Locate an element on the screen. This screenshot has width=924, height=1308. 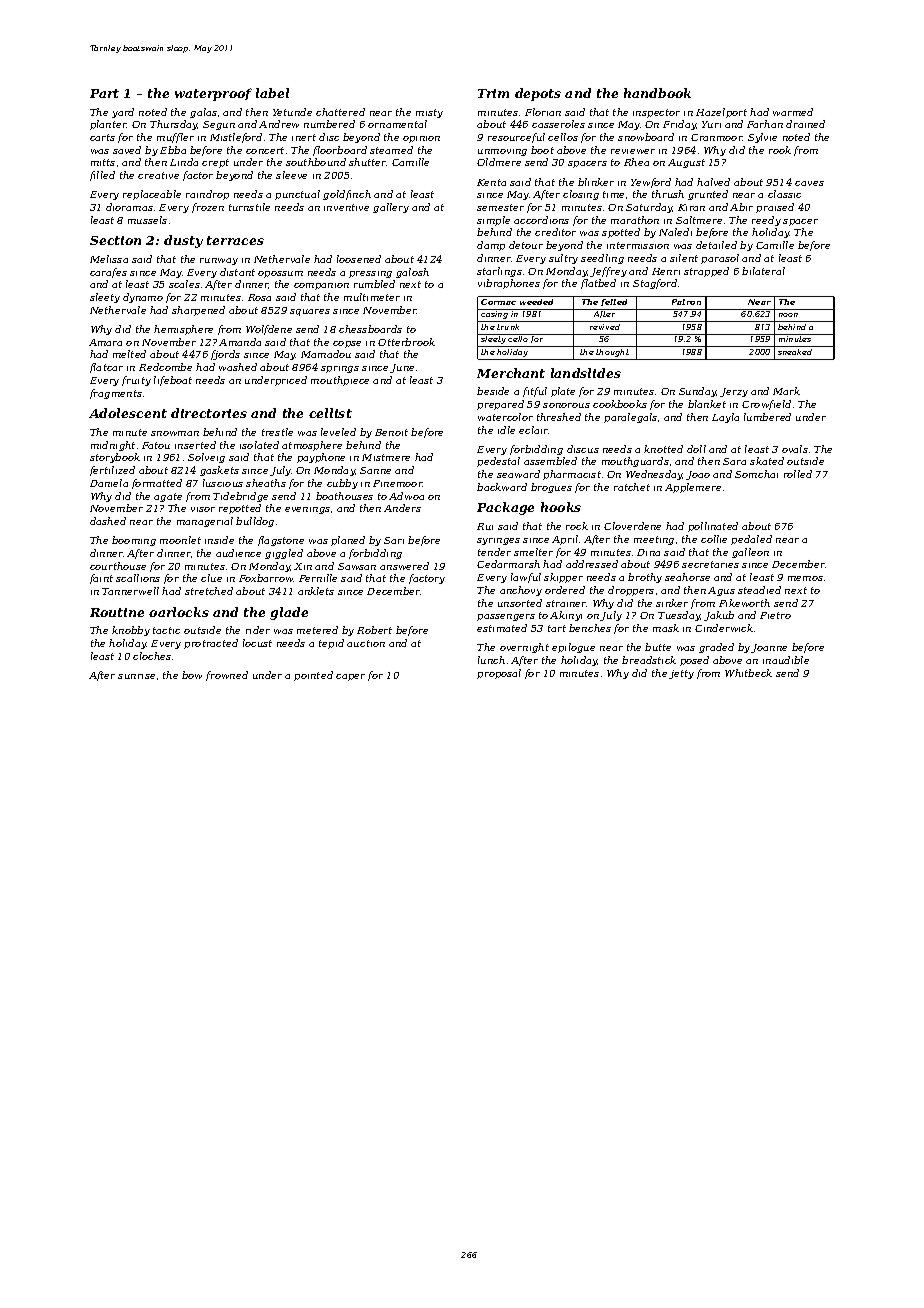
Sunday is located at coordinates (698, 392).
